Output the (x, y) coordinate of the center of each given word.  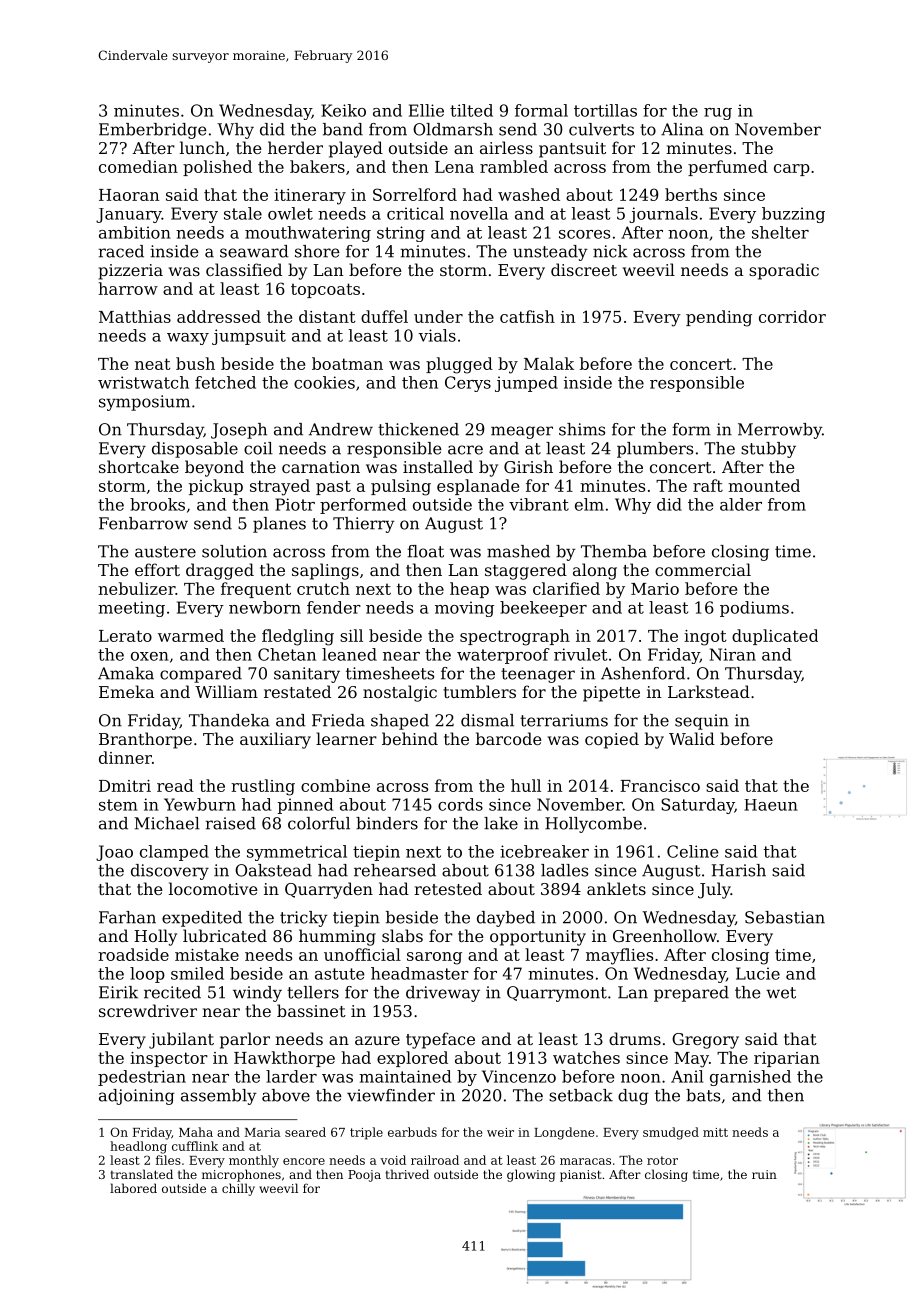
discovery (170, 872)
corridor (792, 316)
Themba (614, 551)
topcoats (325, 290)
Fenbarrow (143, 523)
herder (295, 147)
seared (305, 1132)
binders (387, 823)
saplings (325, 571)
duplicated (775, 637)
